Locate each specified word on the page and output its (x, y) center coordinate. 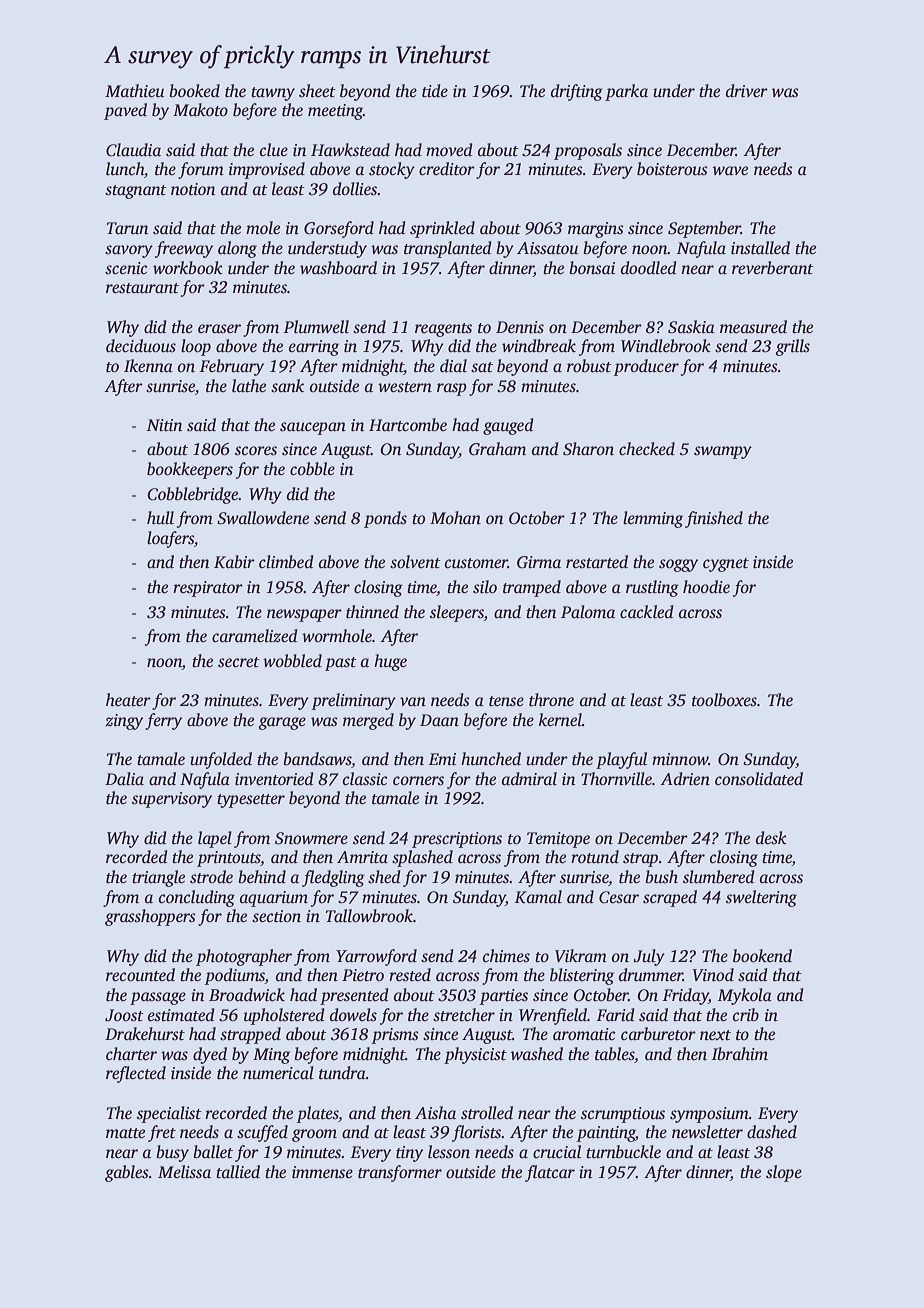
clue (274, 150)
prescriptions (457, 840)
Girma (539, 562)
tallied (238, 1172)
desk (771, 838)
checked (647, 449)
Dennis (520, 327)
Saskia (691, 327)
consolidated (759, 779)
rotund (595, 857)
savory (129, 251)
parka (626, 92)
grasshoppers (150, 917)
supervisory (172, 800)
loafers (170, 539)
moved (449, 150)
